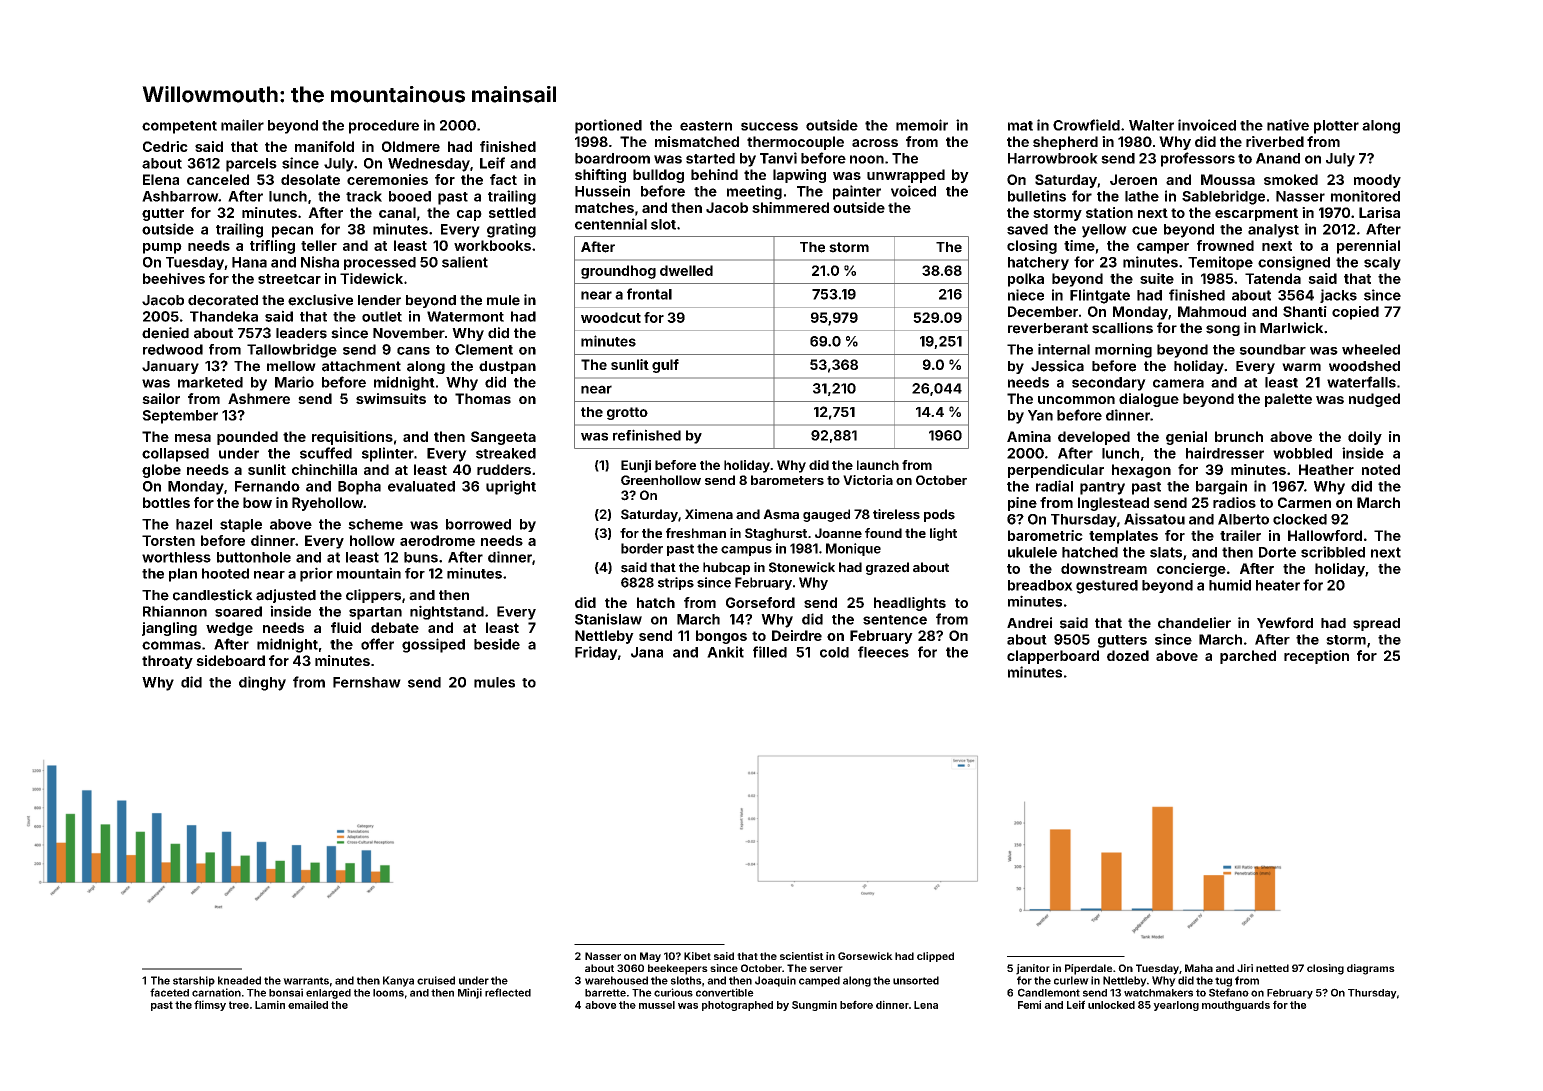  Describe the element at coordinates (384, 127) in the screenshot. I see `procedure` at that location.
